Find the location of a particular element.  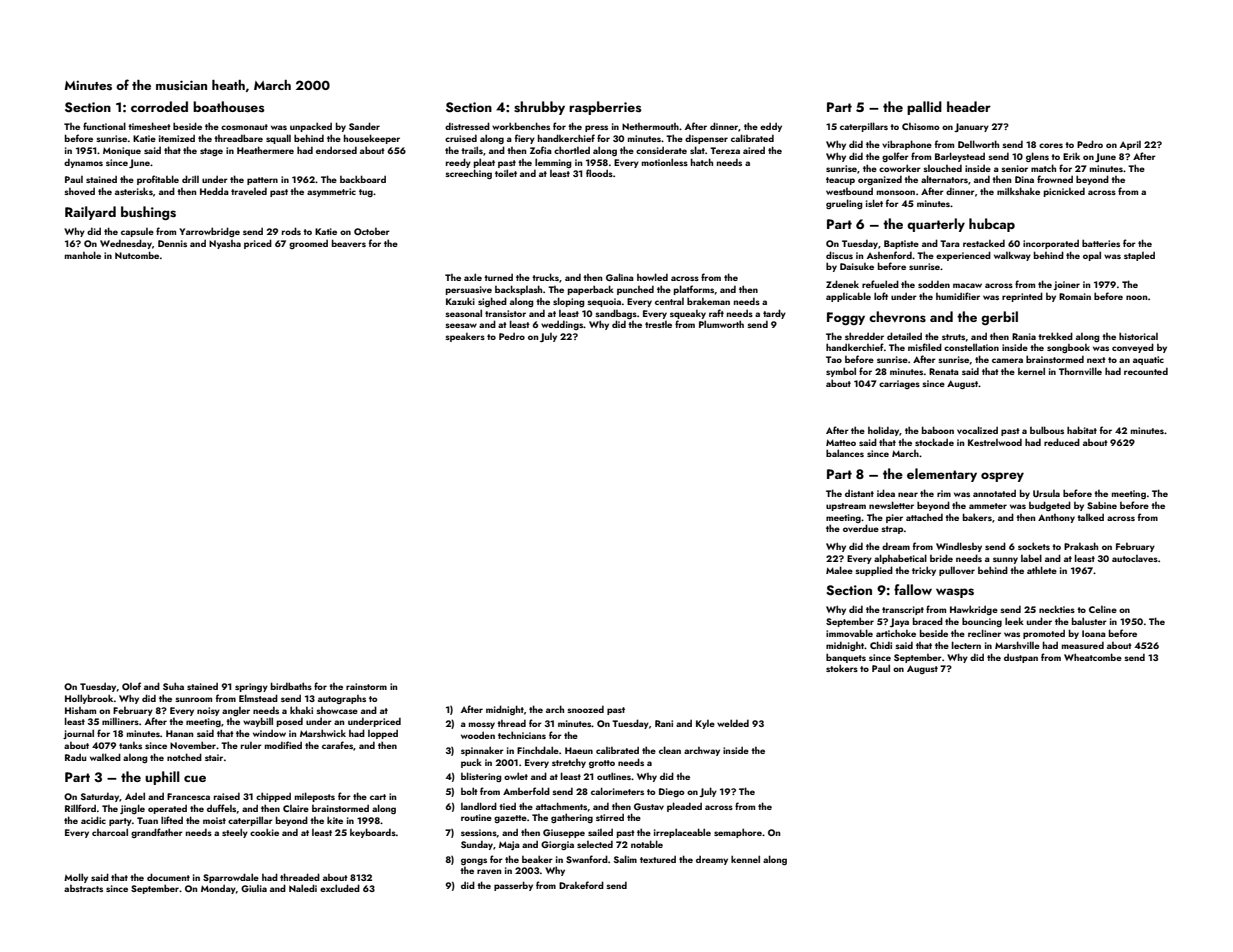

Drakeford is located at coordinates (581, 885).
